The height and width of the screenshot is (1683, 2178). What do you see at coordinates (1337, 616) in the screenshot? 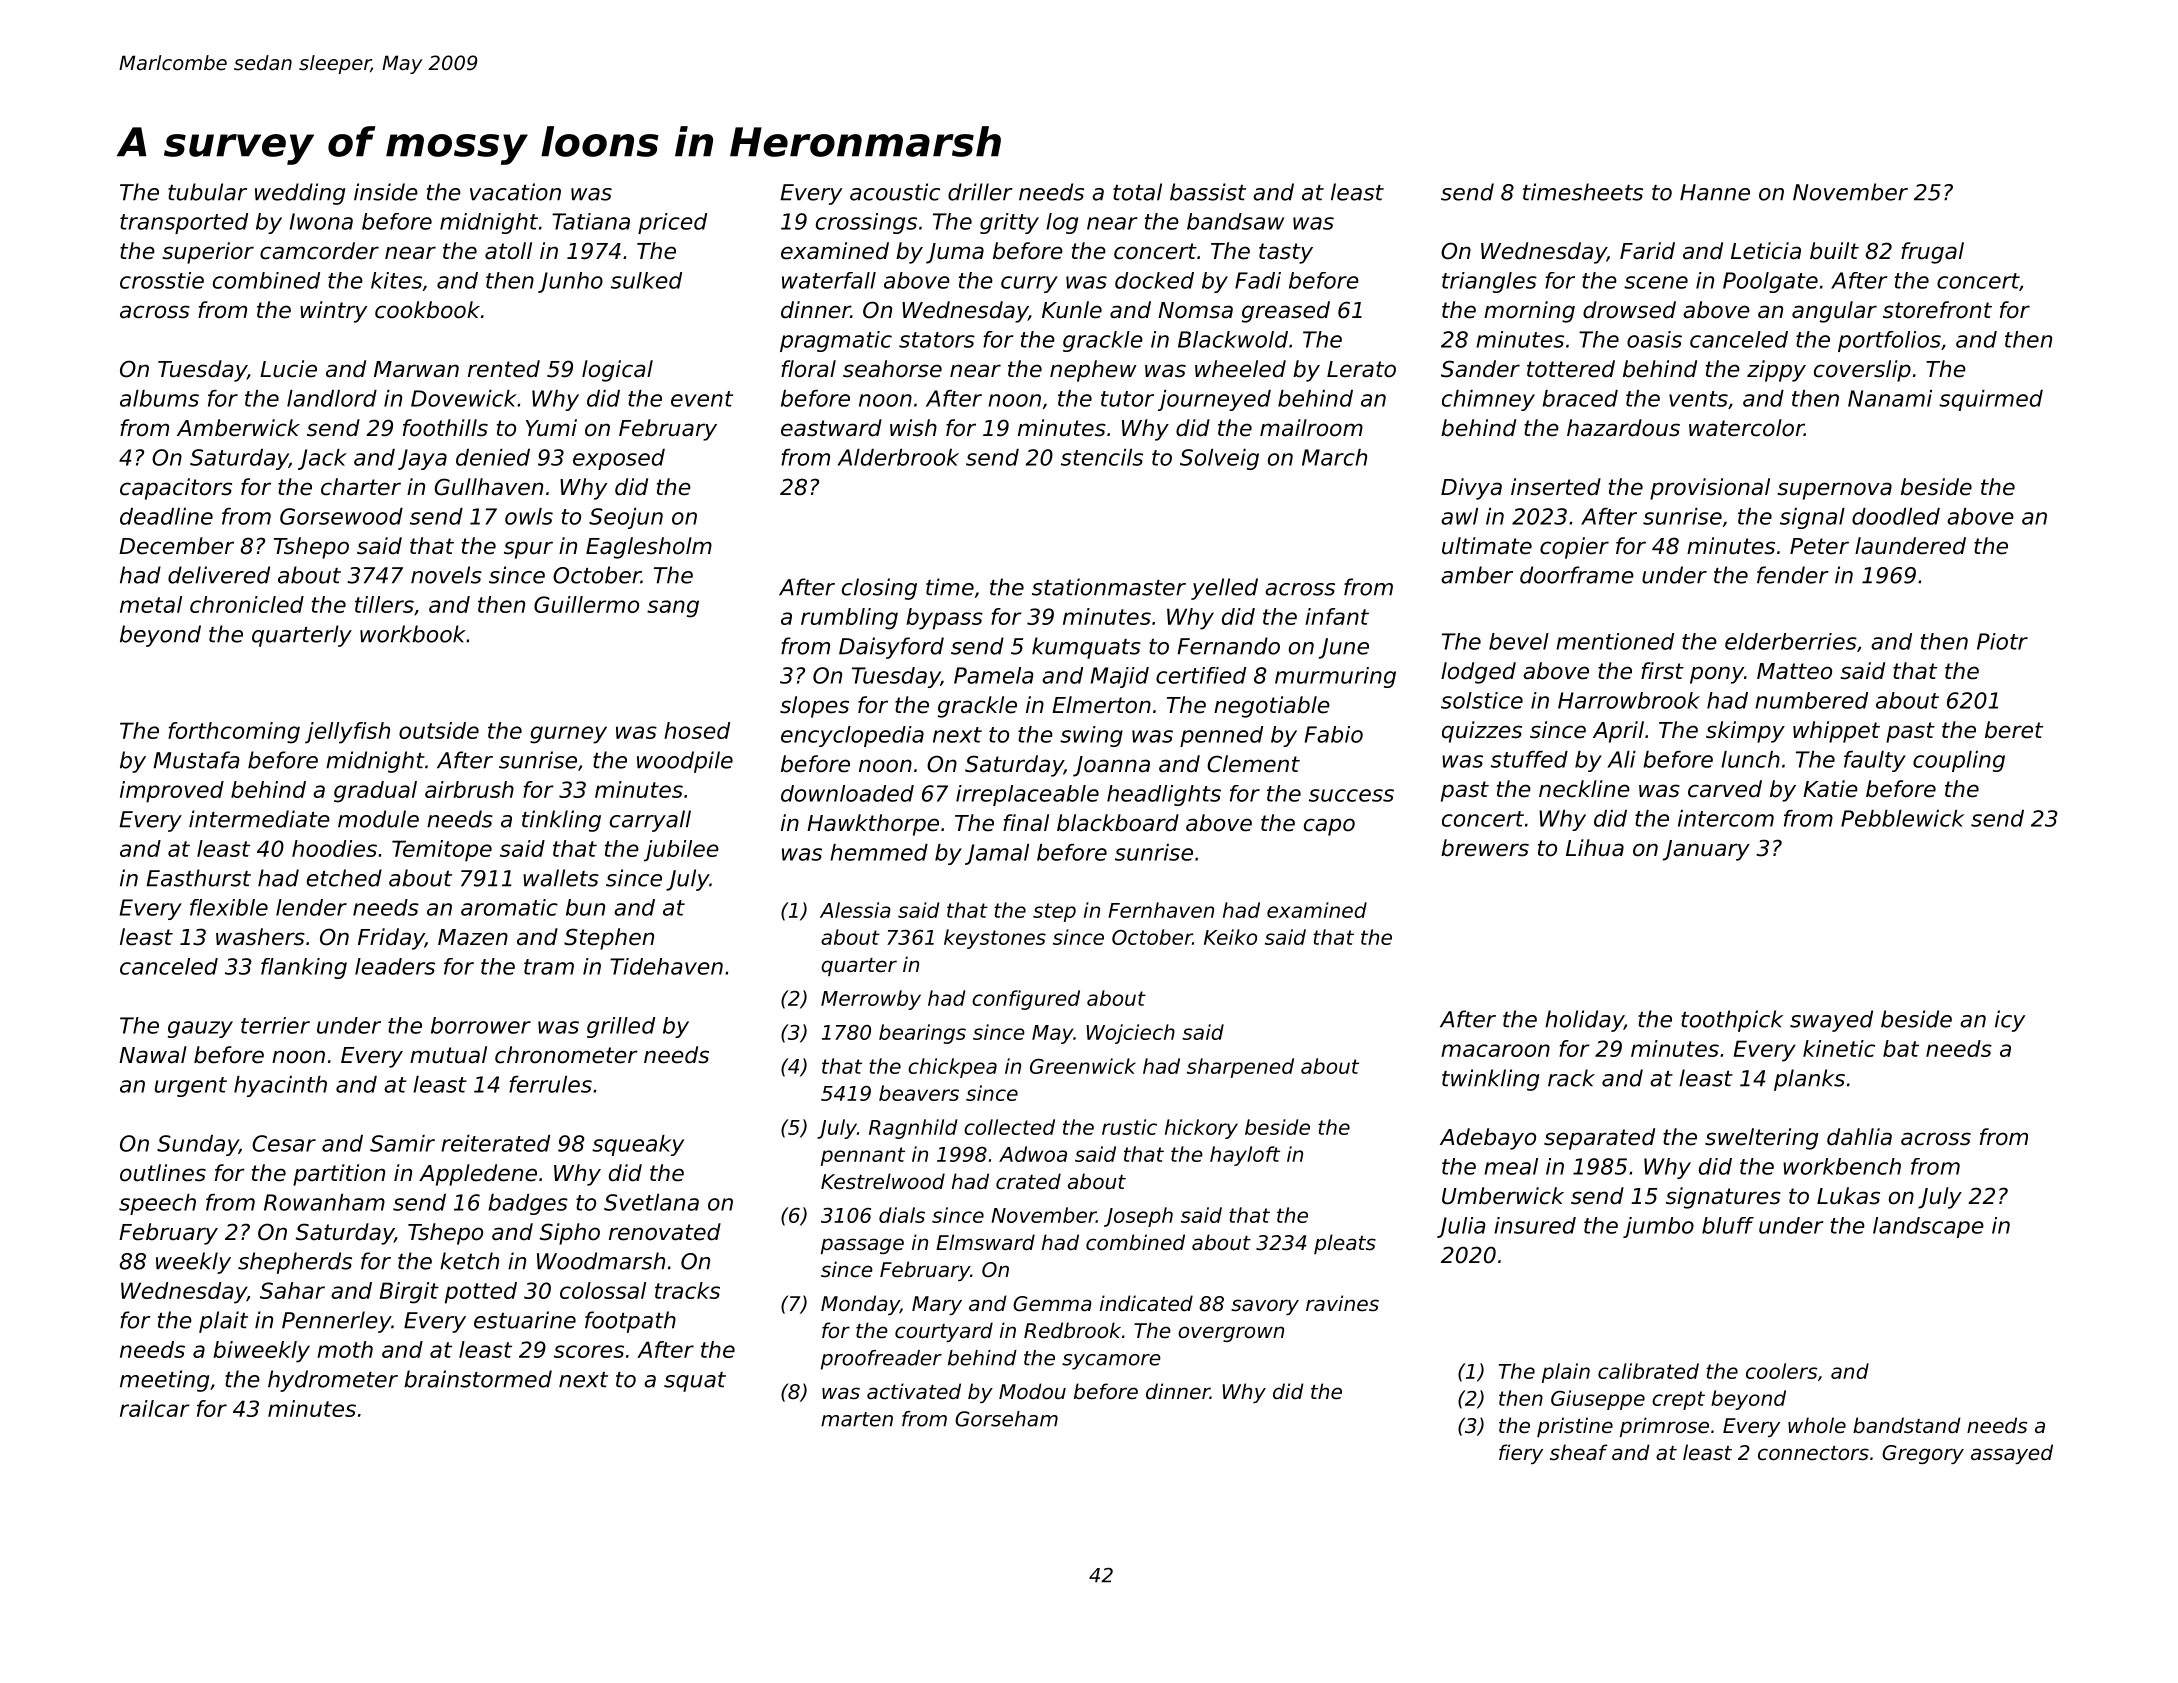
I see `infant` at bounding box center [1337, 616].
